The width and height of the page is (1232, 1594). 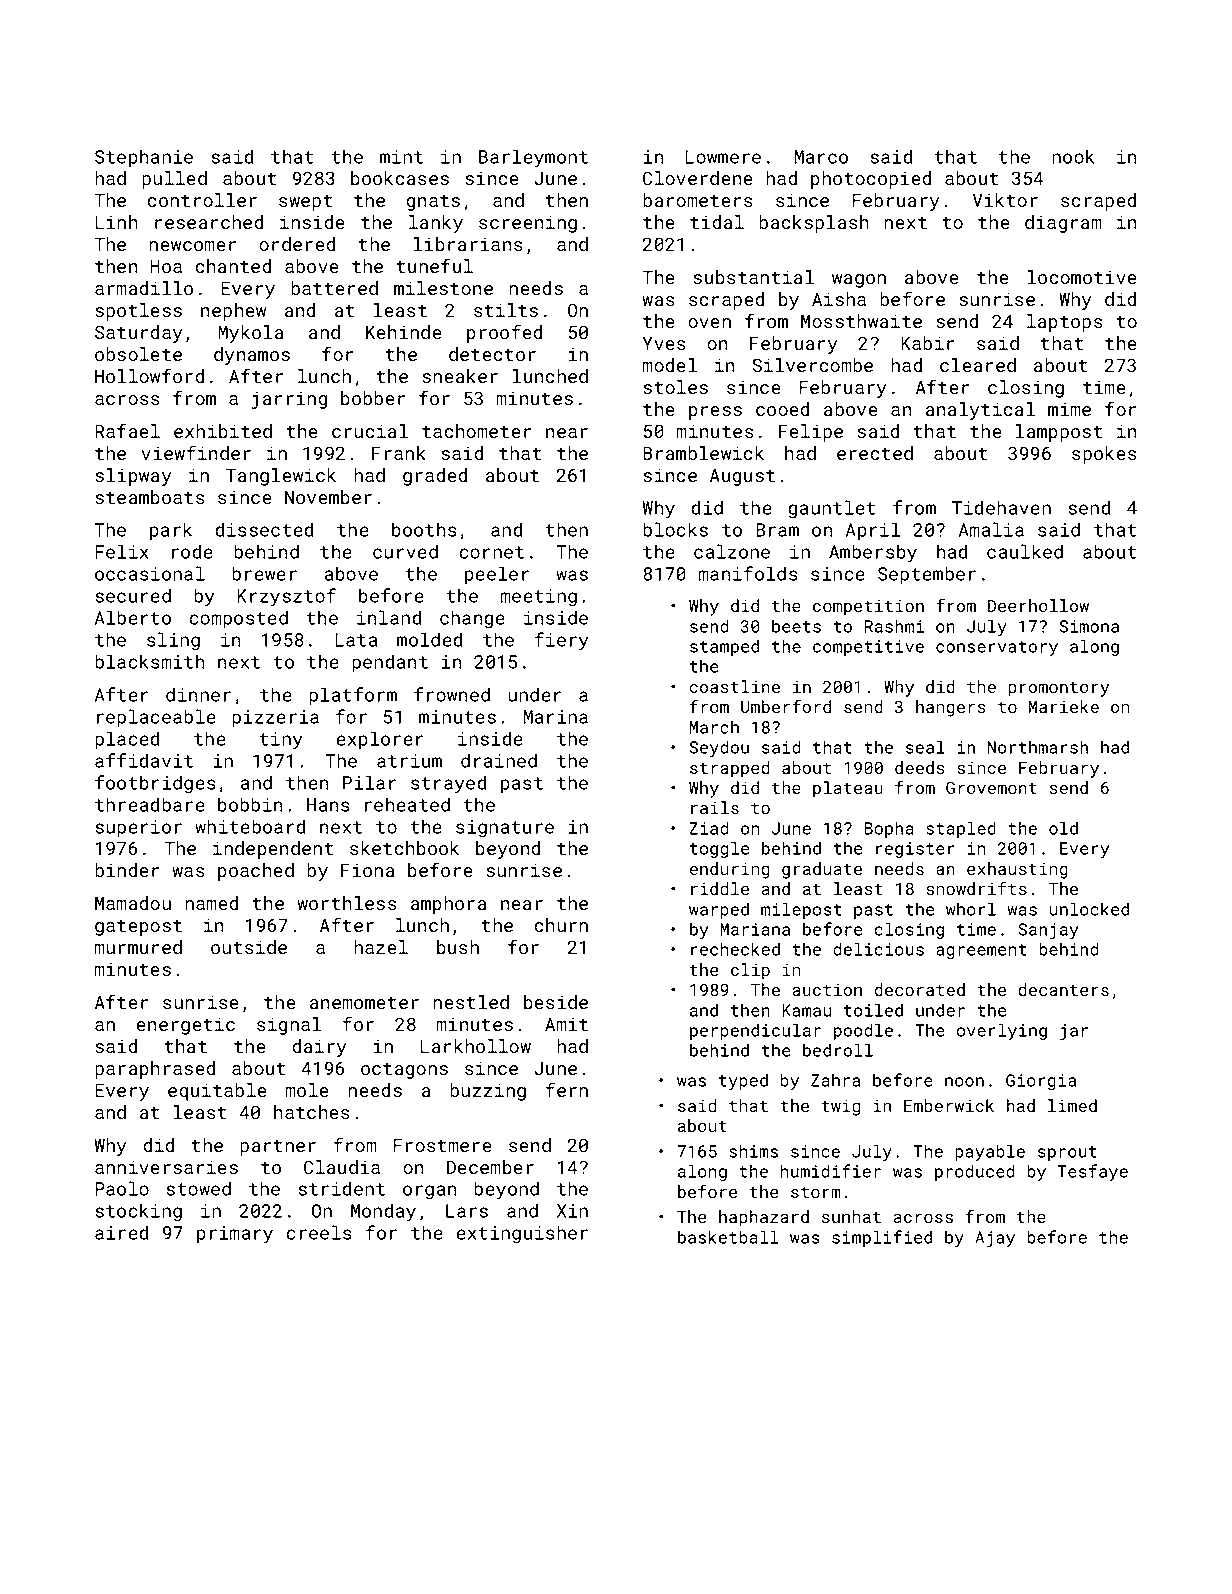 I want to click on Grovemont, so click(x=991, y=787).
